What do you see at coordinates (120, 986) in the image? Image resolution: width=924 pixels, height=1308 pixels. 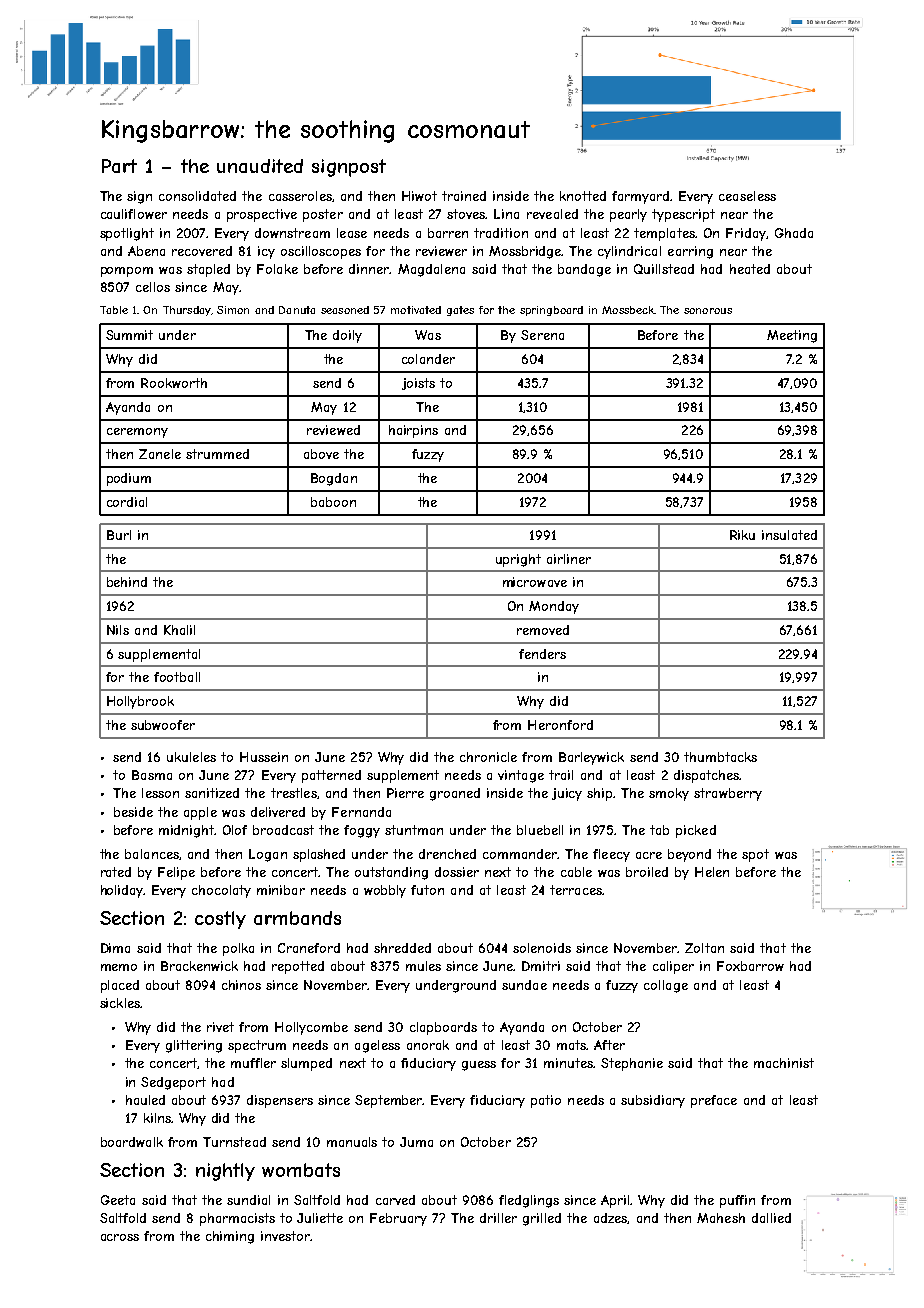 I see `placed` at bounding box center [120, 986].
